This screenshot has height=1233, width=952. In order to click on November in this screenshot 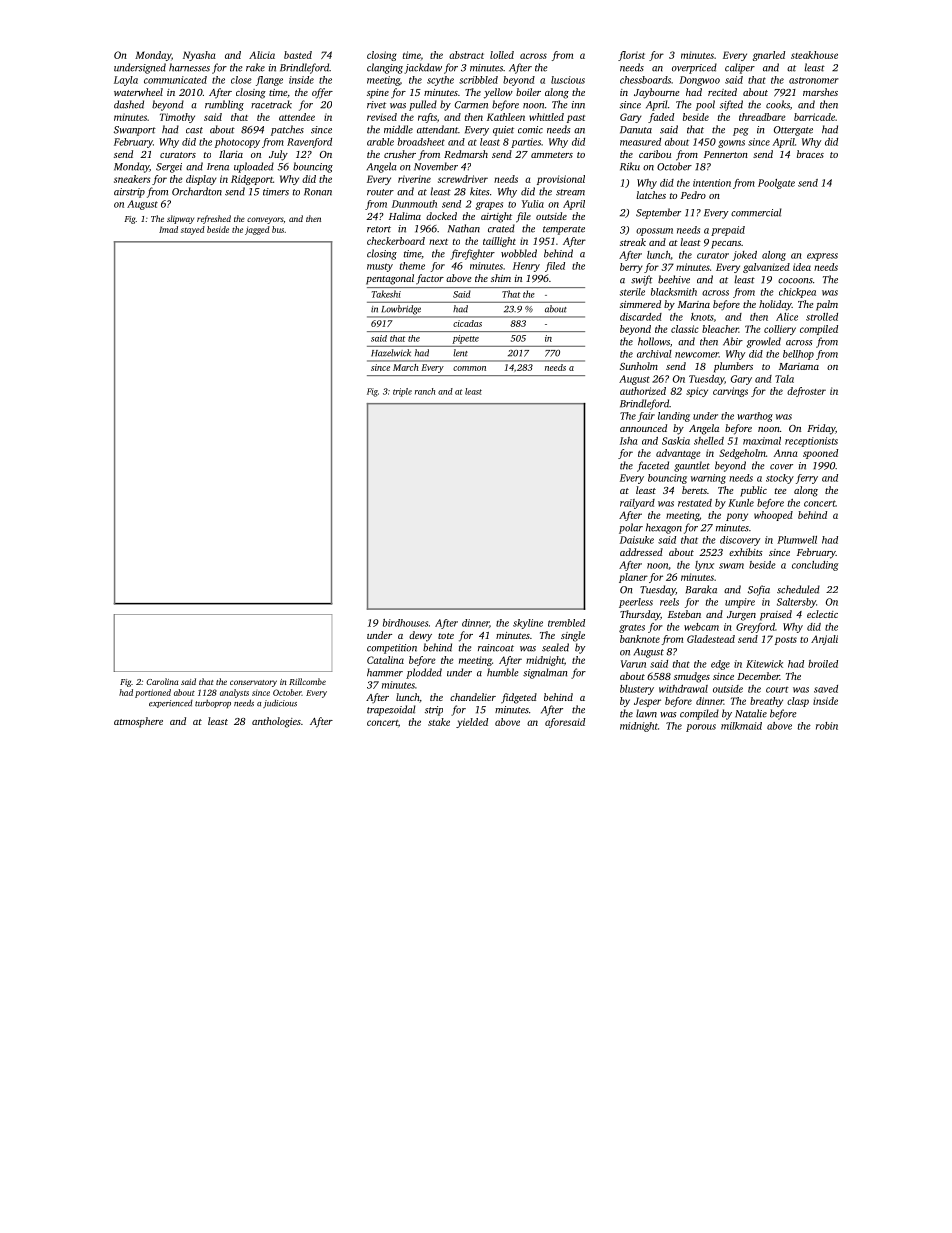, I will do `click(436, 166)`.
